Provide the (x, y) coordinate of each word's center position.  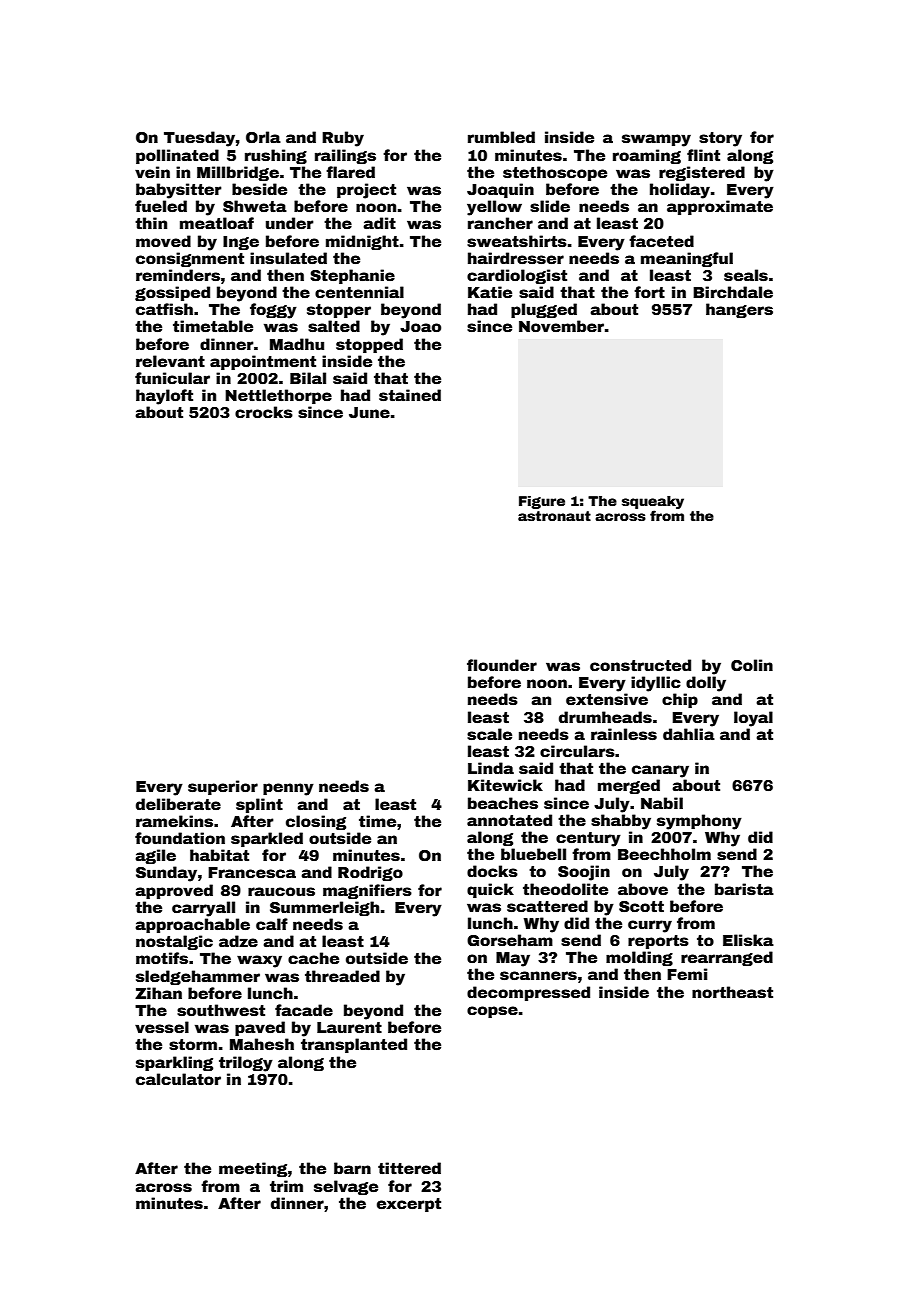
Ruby (343, 139)
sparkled (267, 839)
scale (489, 734)
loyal (753, 719)
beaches (503, 803)
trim (286, 1186)
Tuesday (199, 139)
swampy (656, 140)
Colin (752, 665)
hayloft (164, 397)
